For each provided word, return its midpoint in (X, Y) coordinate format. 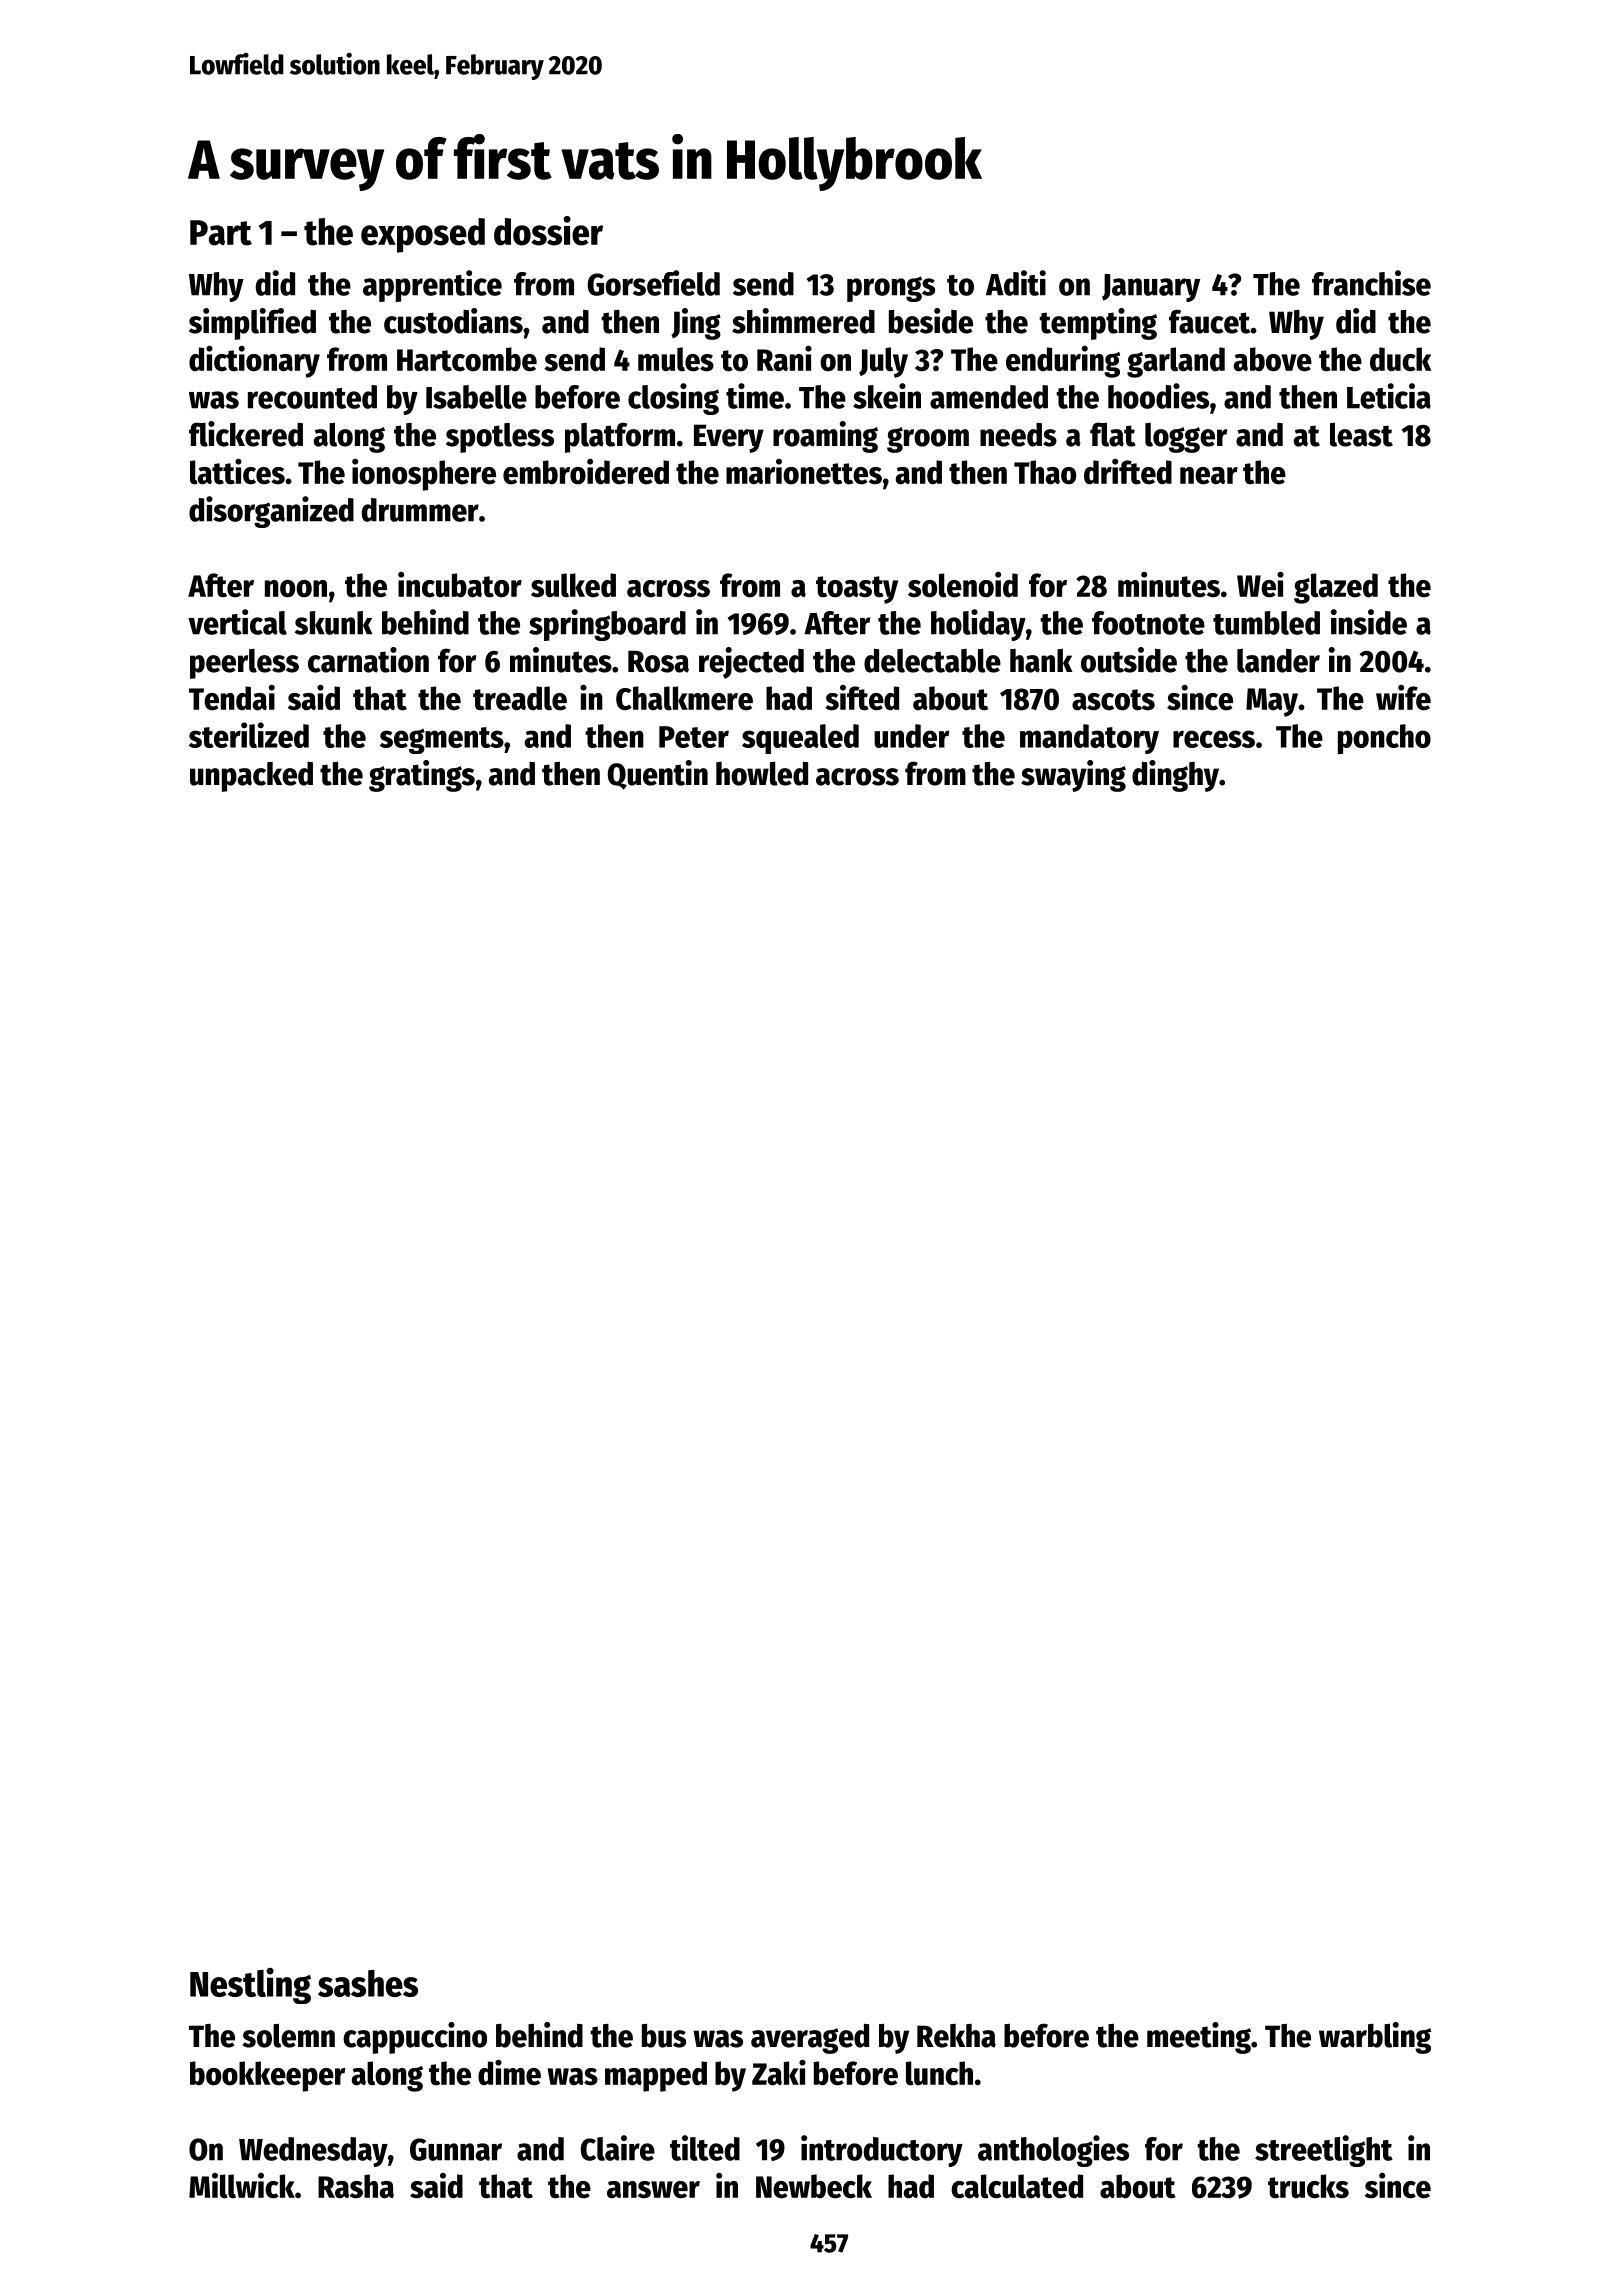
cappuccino (415, 2038)
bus (664, 2036)
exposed (423, 235)
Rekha (956, 2036)
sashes (368, 1983)
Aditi (1016, 283)
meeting (1199, 2038)
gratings (422, 776)
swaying (1073, 776)
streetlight (1324, 2151)
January (1151, 288)
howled (762, 774)
